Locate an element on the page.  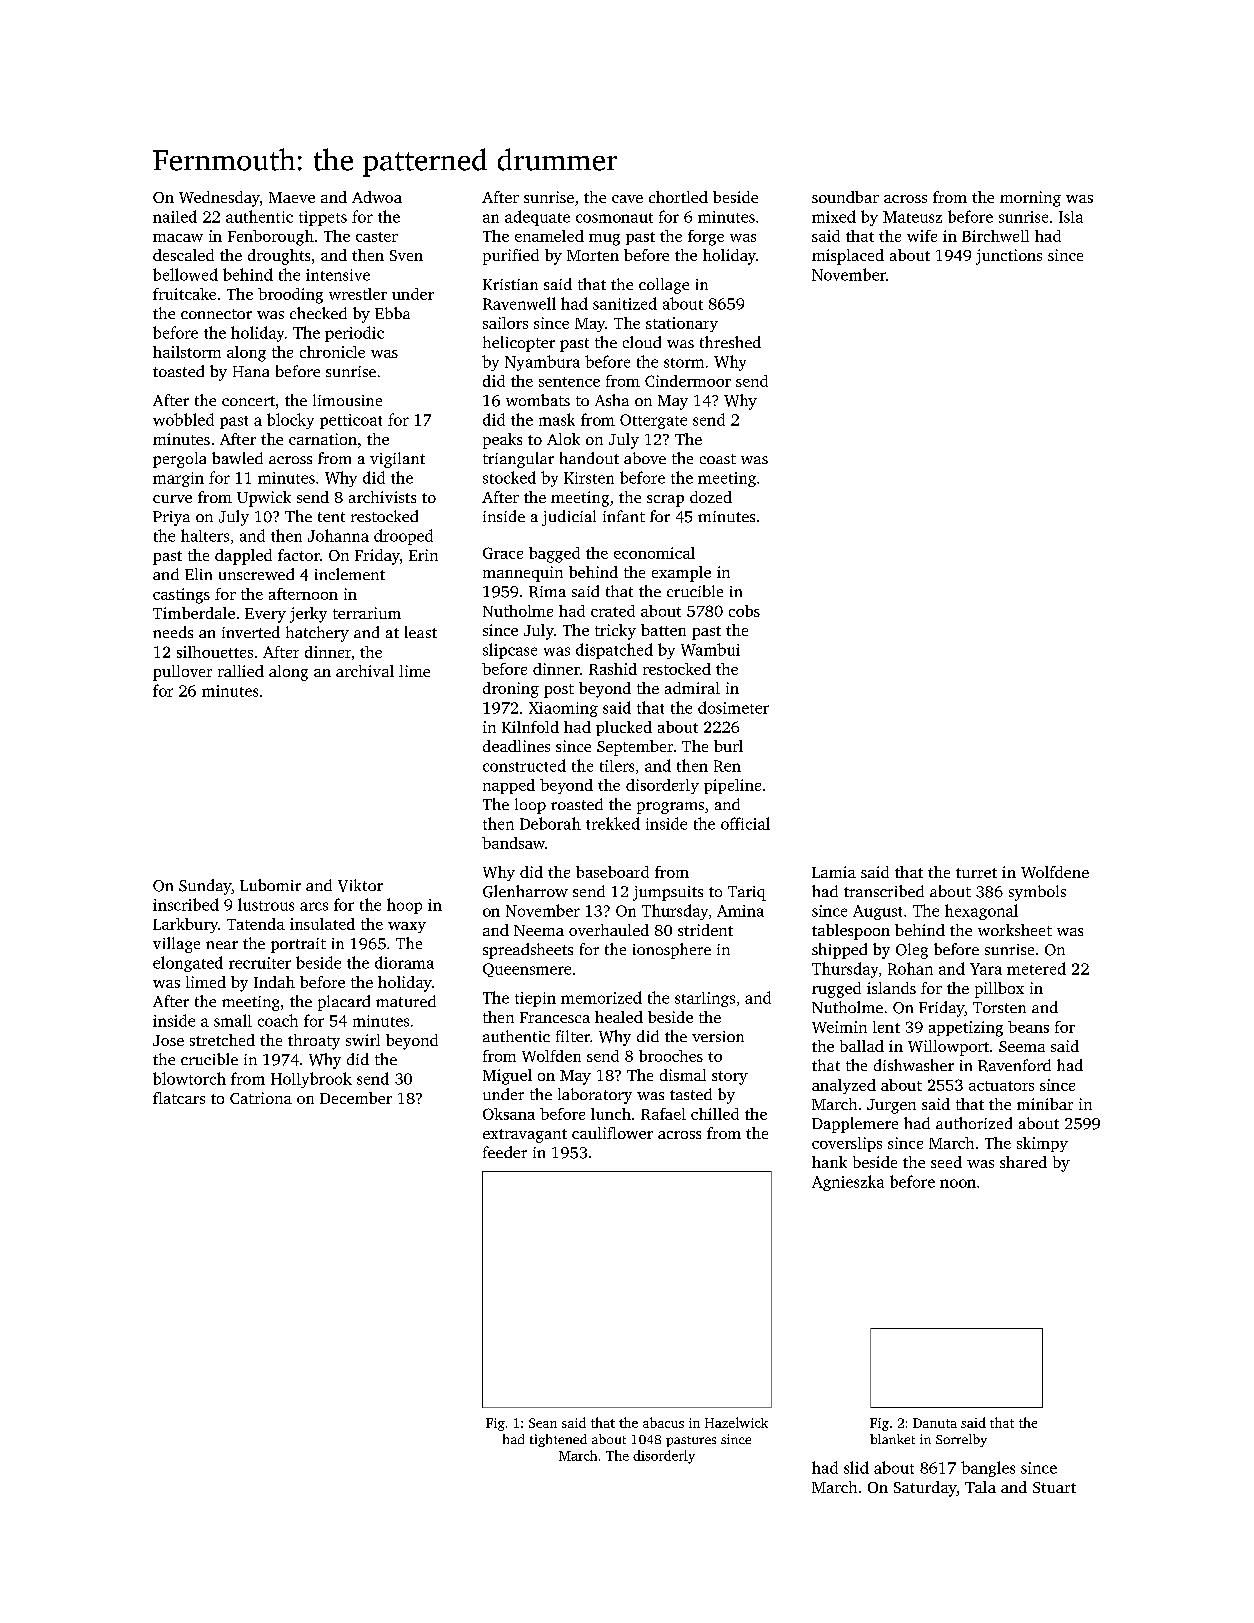
Sean is located at coordinates (543, 1423).
